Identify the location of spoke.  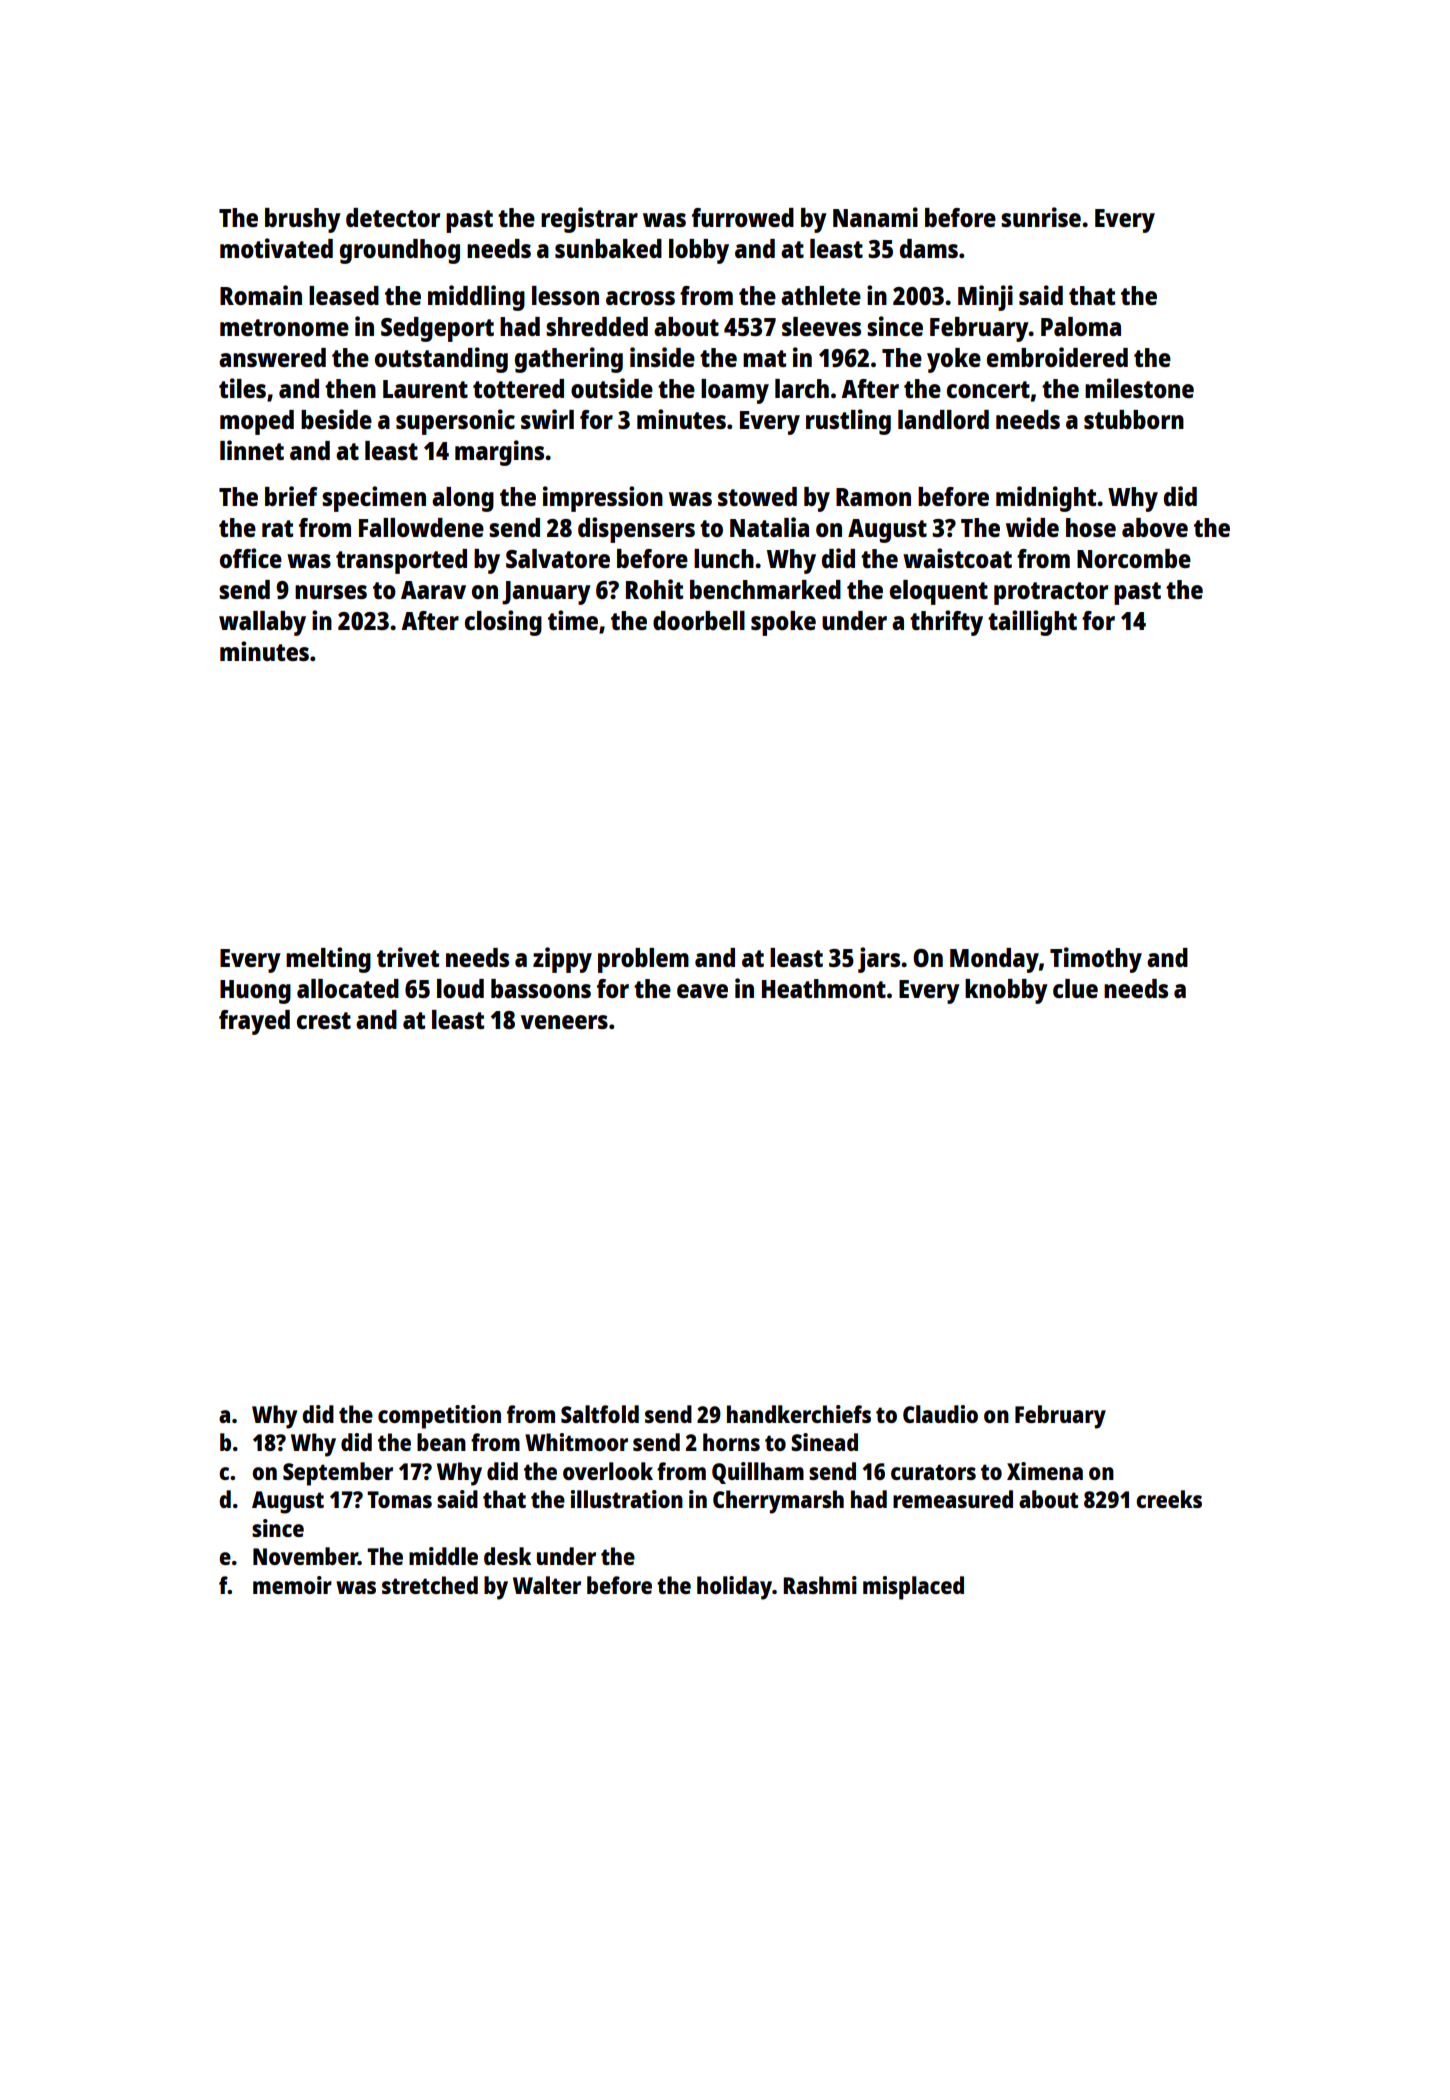
(783, 623).
